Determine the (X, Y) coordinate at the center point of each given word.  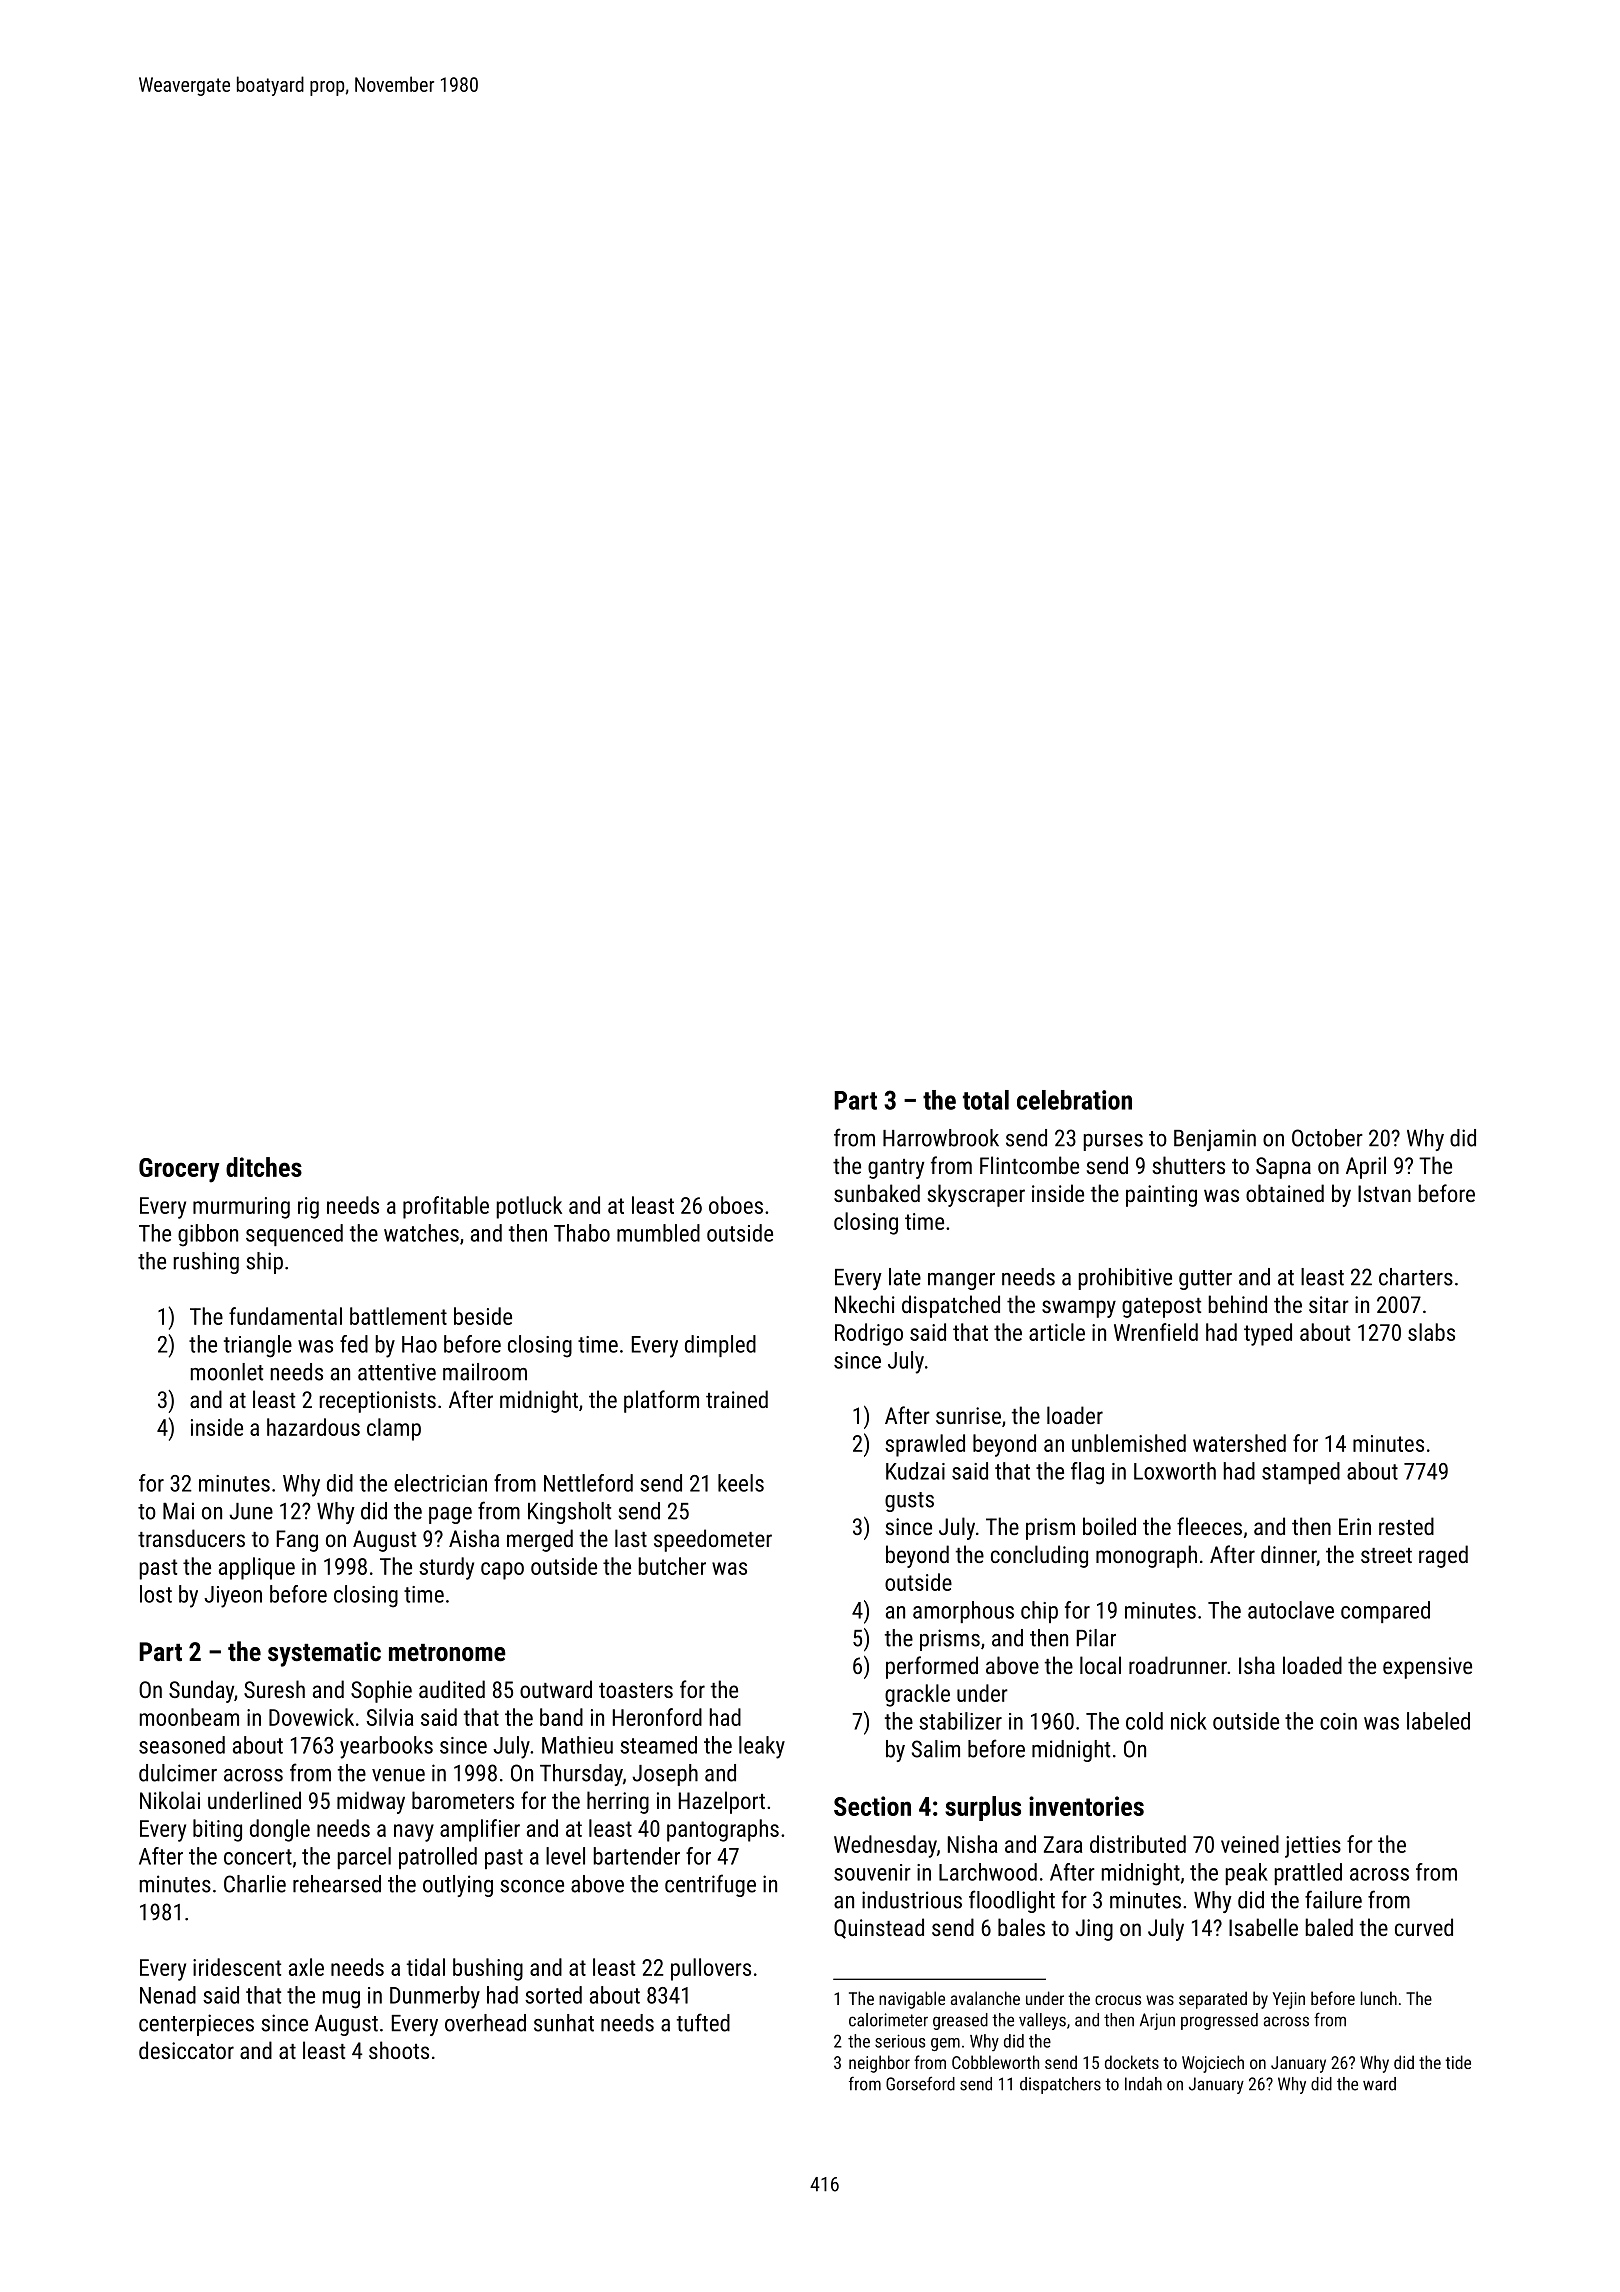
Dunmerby (435, 1997)
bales (1021, 1927)
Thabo (582, 1233)
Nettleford (588, 1483)
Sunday (201, 1691)
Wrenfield (1156, 1332)
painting (1161, 1196)
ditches (264, 1167)
